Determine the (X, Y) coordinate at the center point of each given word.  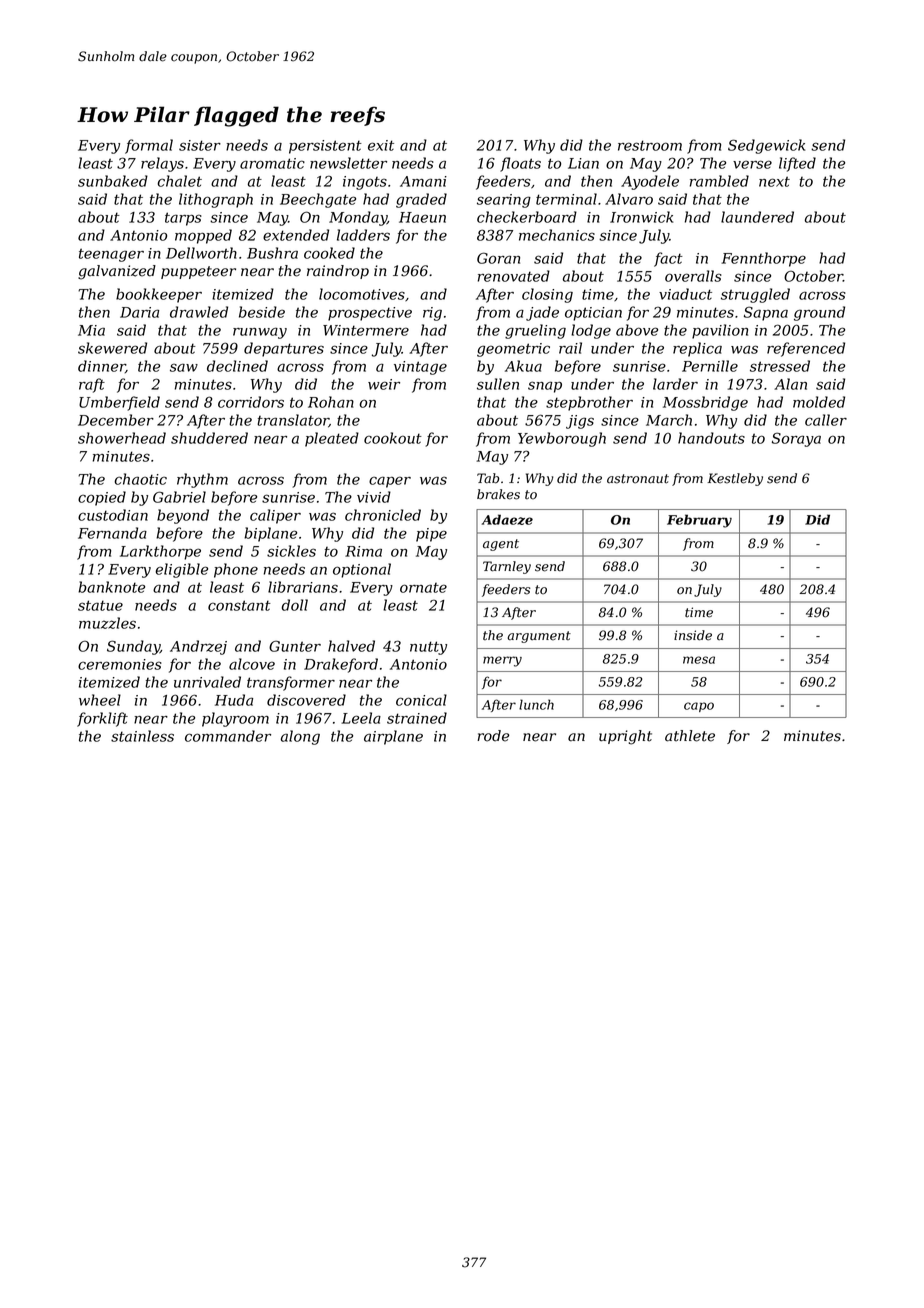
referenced (806, 349)
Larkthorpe (160, 552)
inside (693, 635)
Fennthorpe (763, 259)
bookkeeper (159, 295)
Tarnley (507, 567)
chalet (179, 181)
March (669, 420)
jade (542, 313)
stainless (142, 736)
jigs (580, 422)
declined (237, 366)
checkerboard (527, 217)
